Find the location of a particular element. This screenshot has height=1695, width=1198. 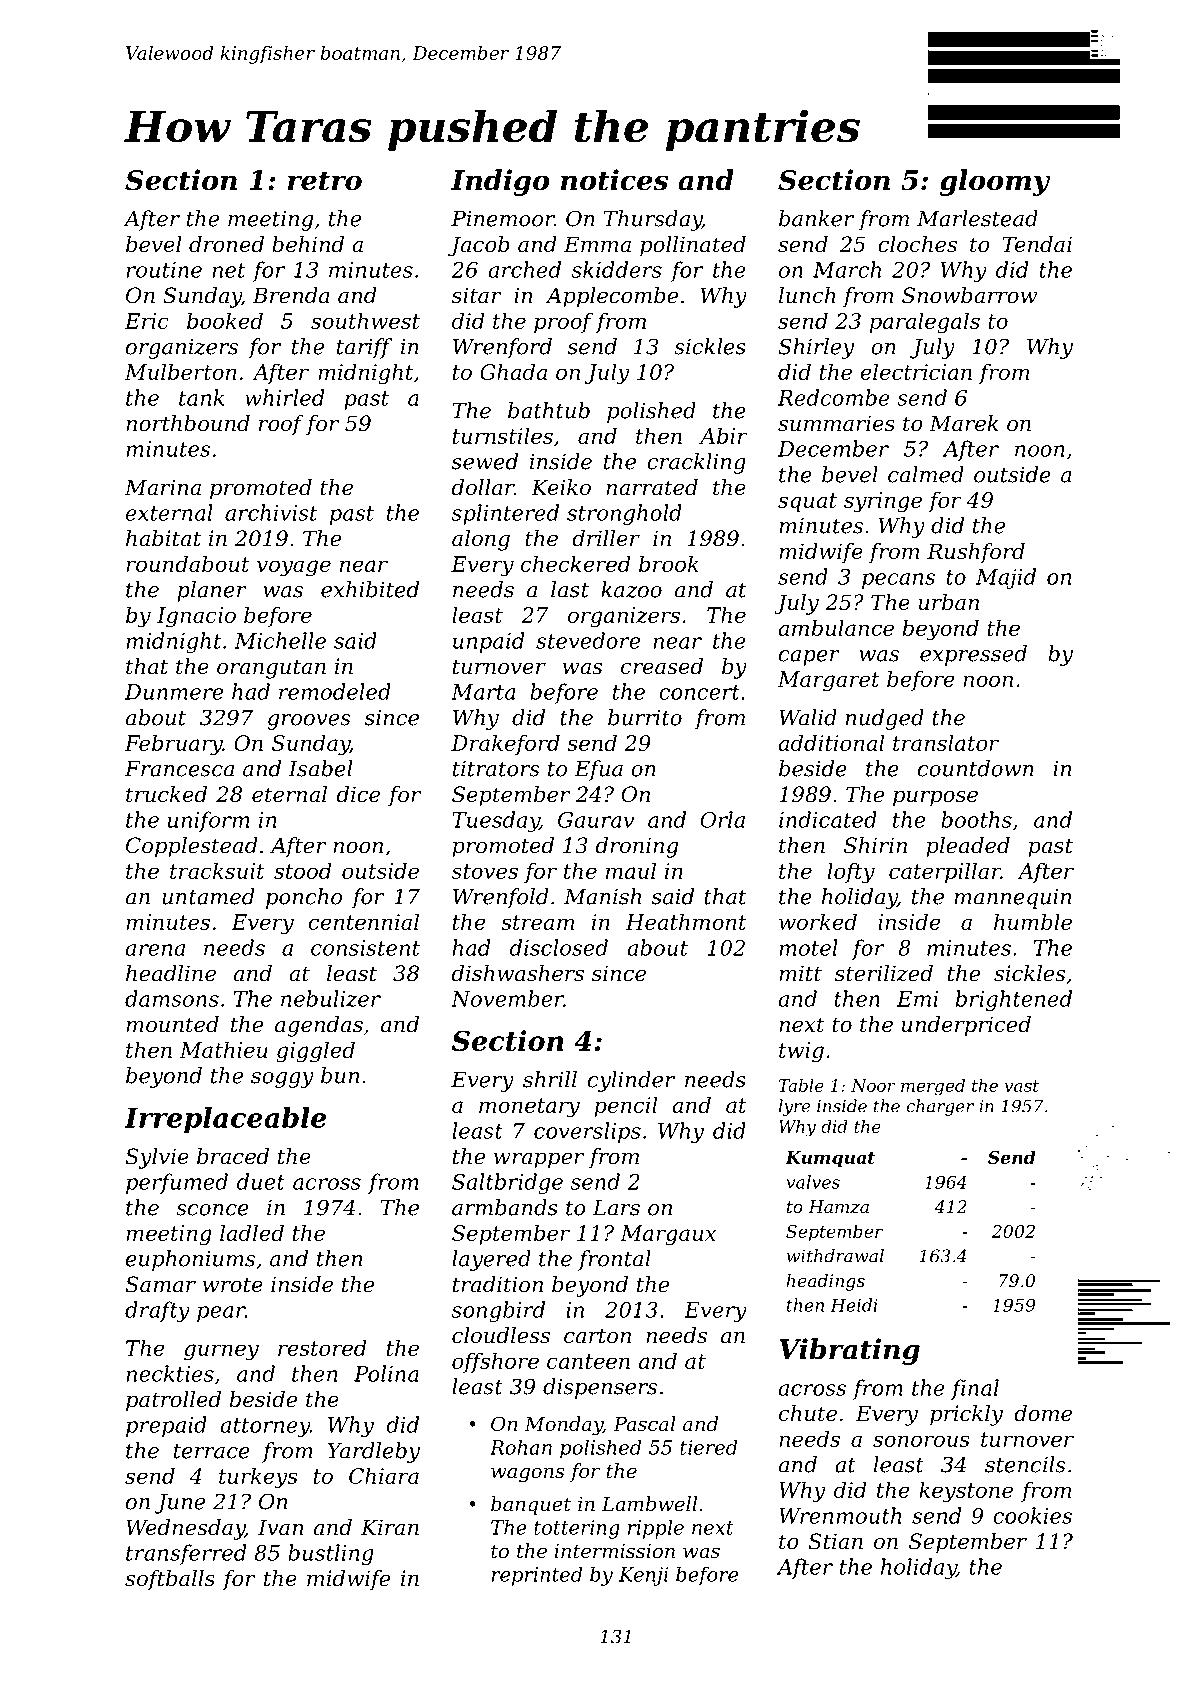

perfumed is located at coordinates (177, 1183).
